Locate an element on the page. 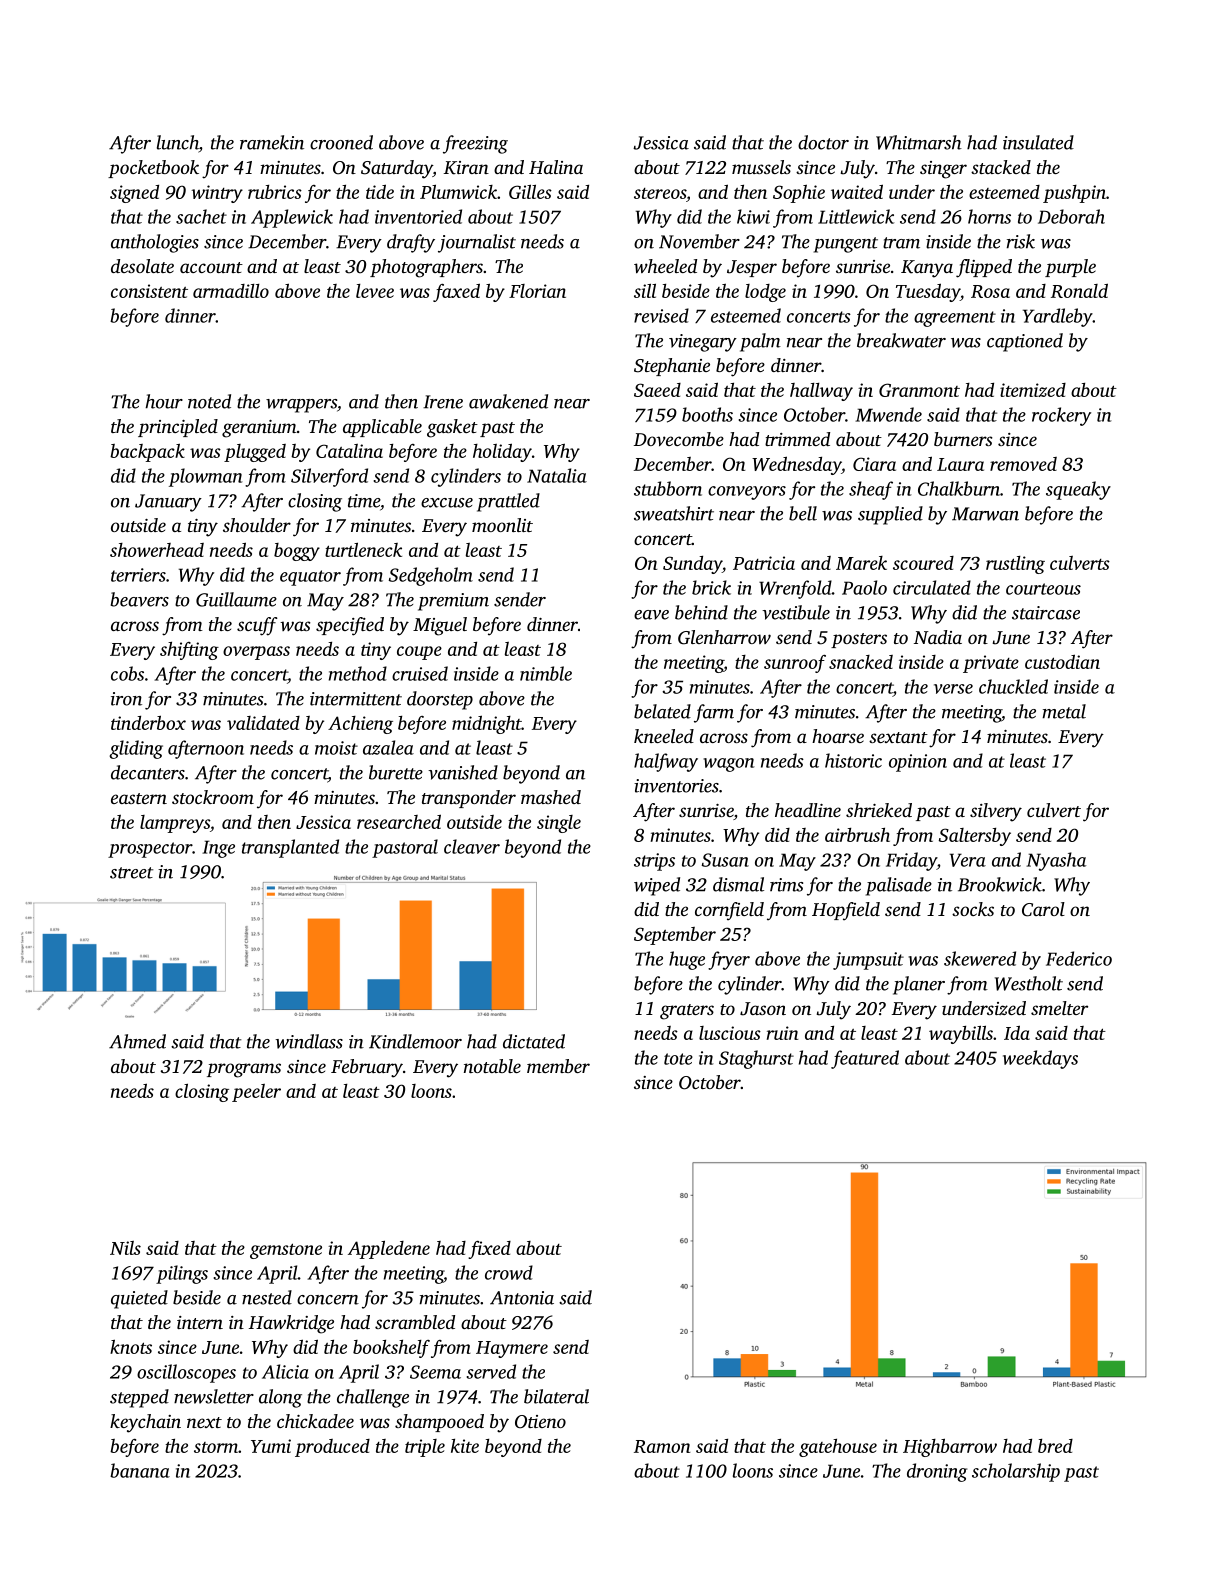  storm is located at coordinates (216, 1447).
